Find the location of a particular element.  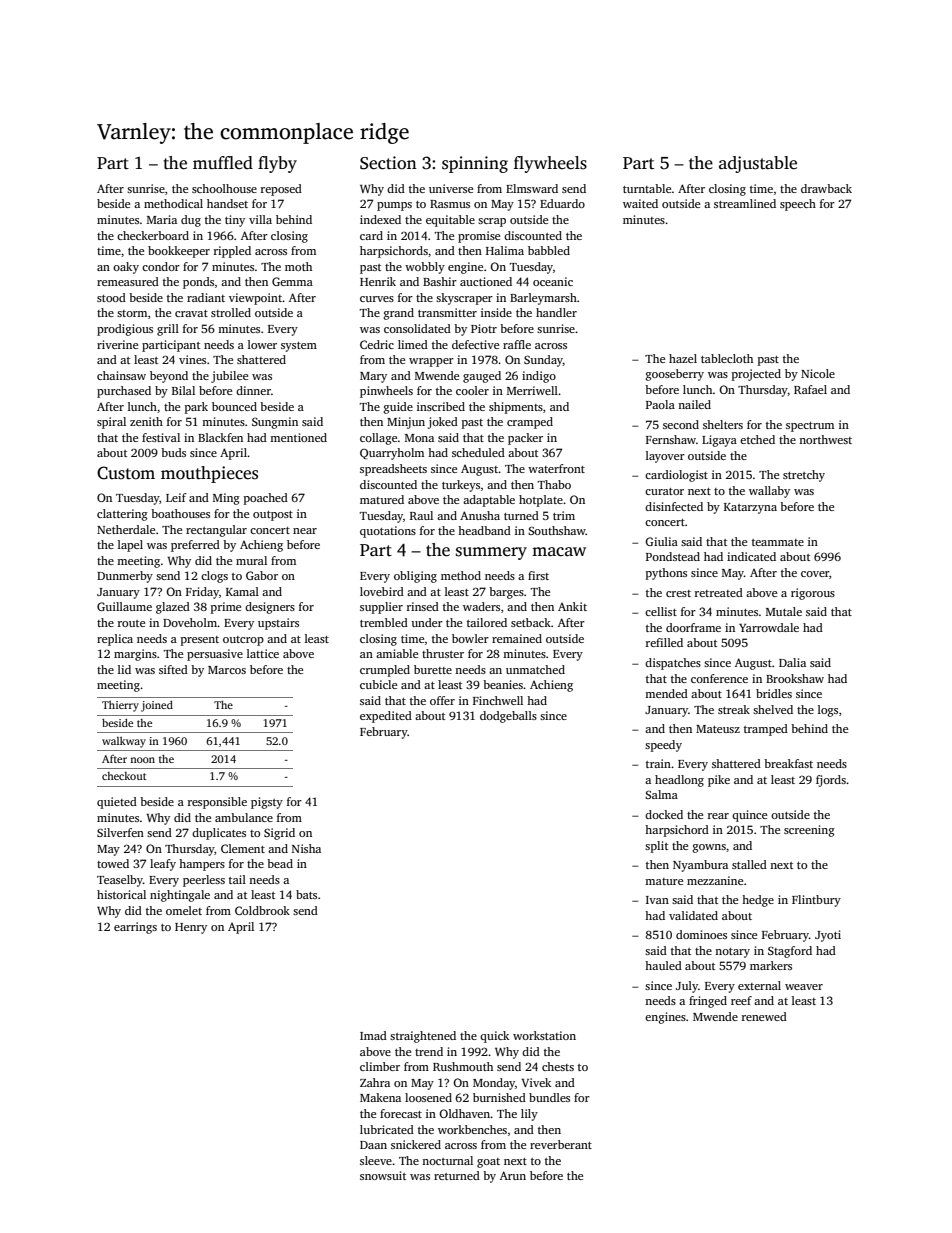

cover is located at coordinates (815, 574).
